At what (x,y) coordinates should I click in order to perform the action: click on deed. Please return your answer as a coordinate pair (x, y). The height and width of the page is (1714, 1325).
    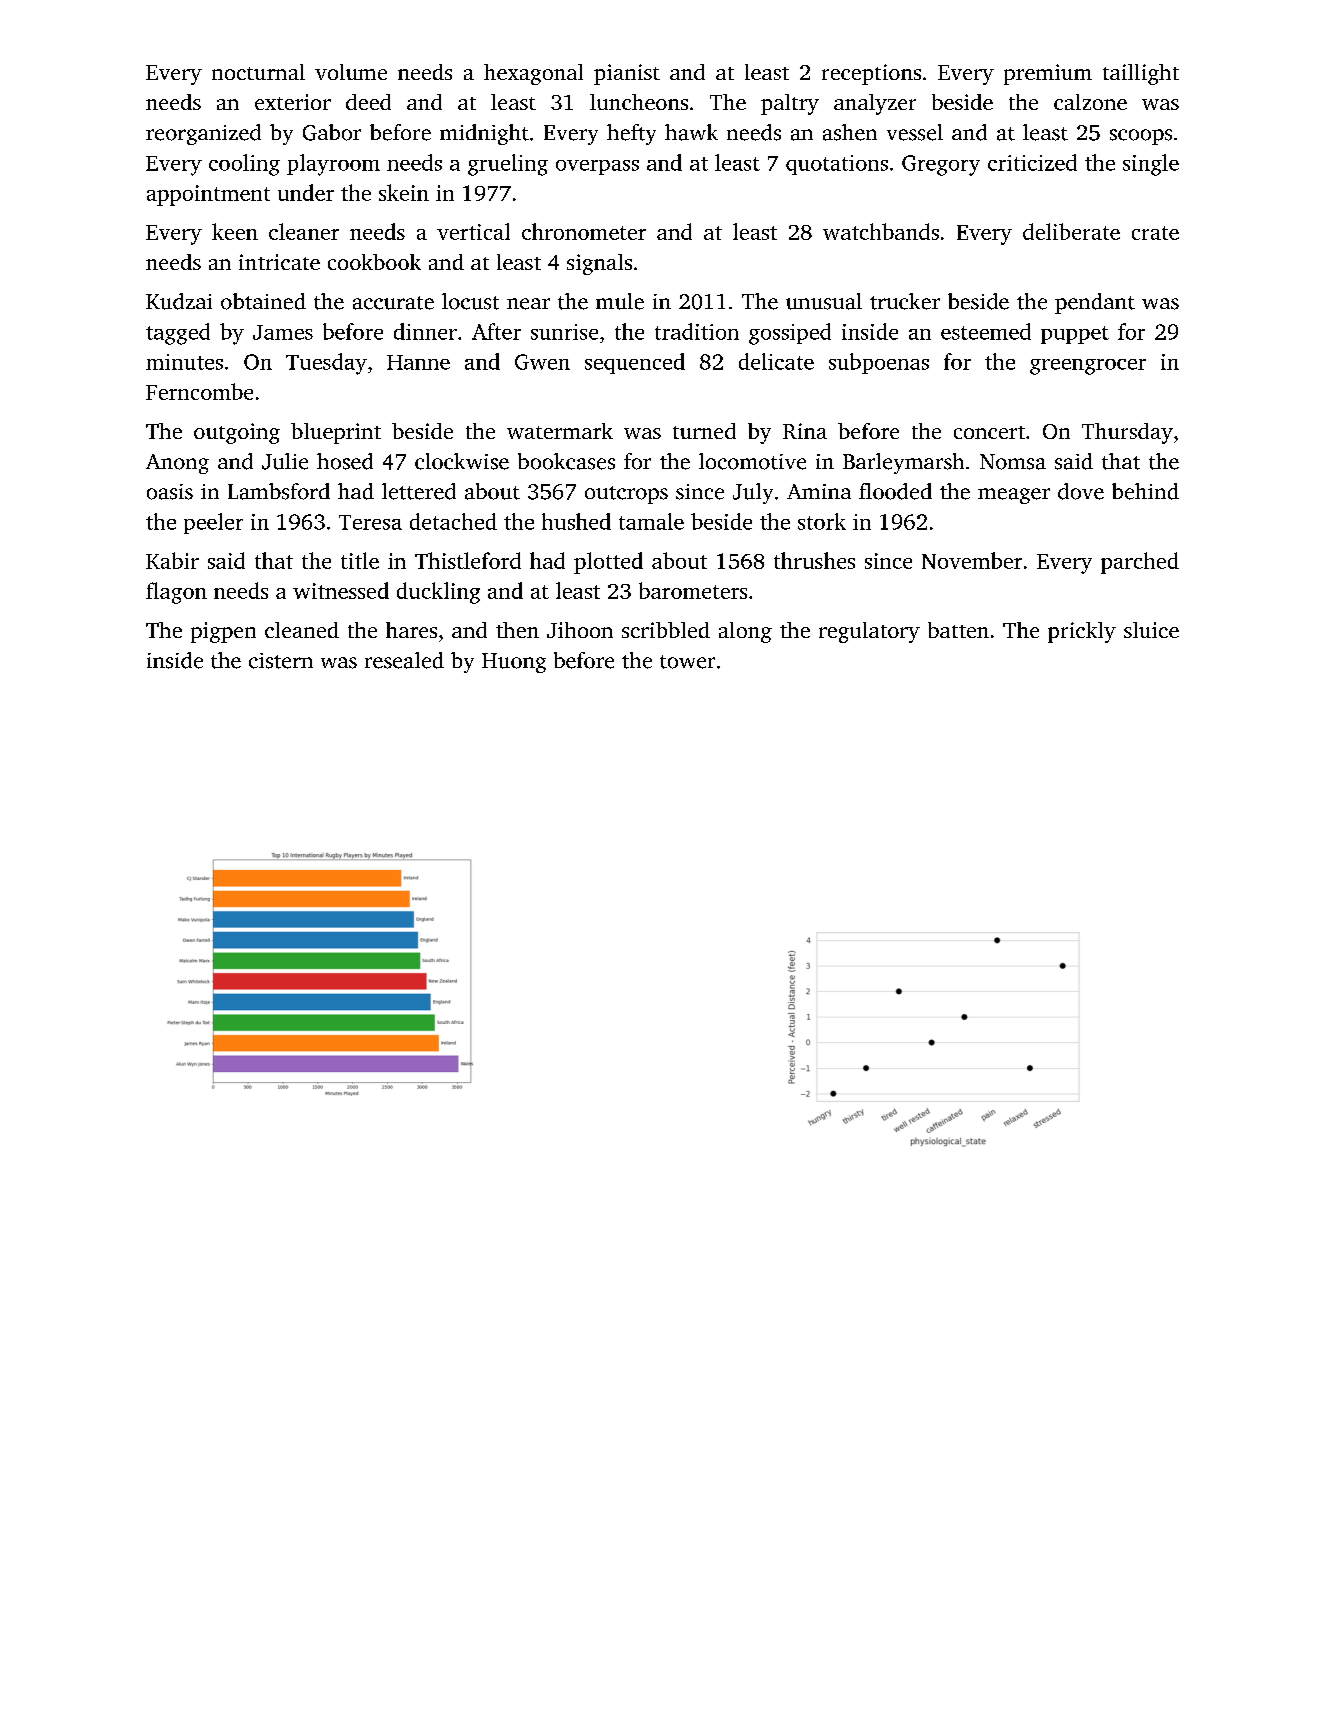
    Looking at the image, I should click on (368, 102).
